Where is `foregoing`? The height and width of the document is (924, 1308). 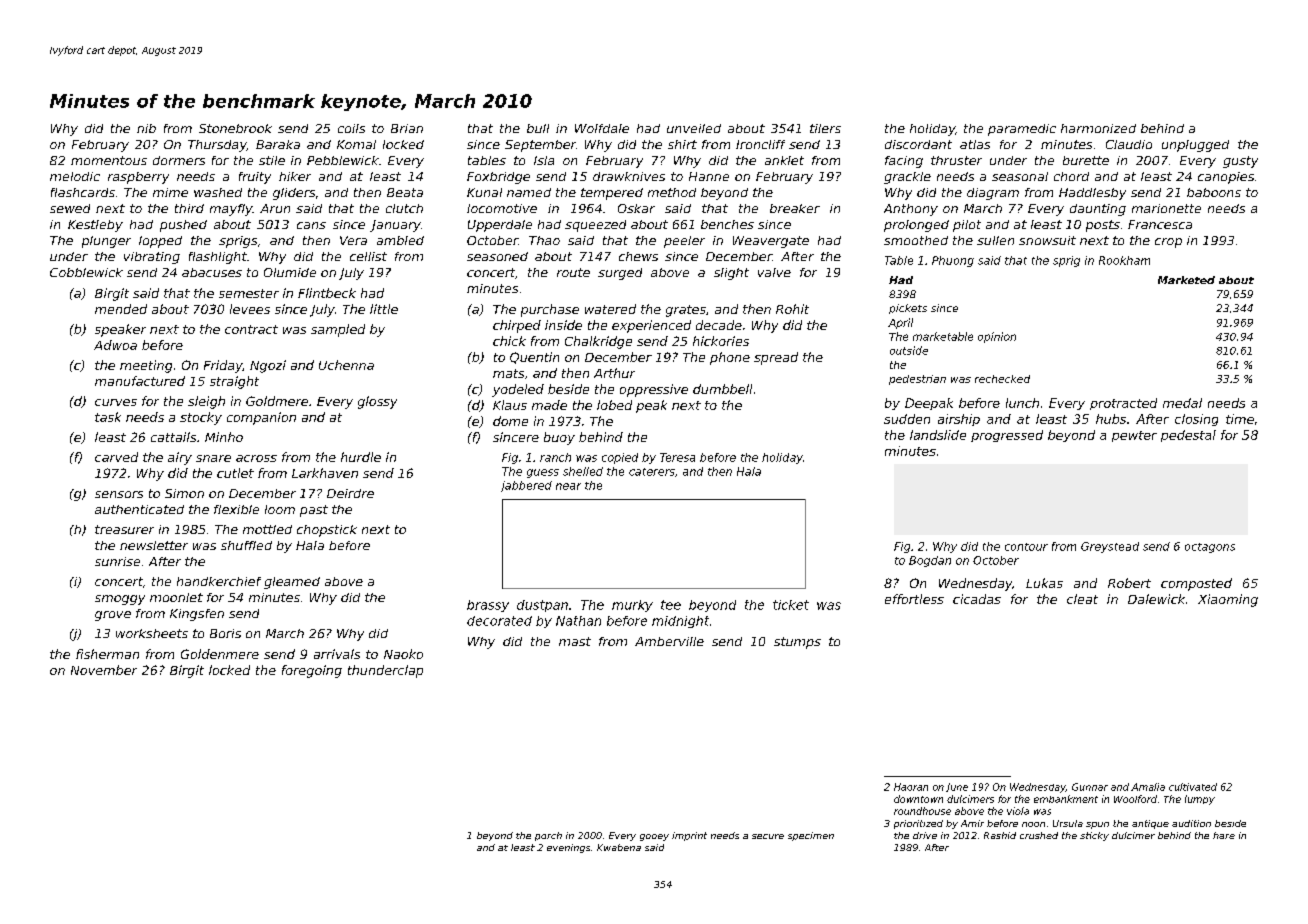
foregoing is located at coordinates (312, 671).
